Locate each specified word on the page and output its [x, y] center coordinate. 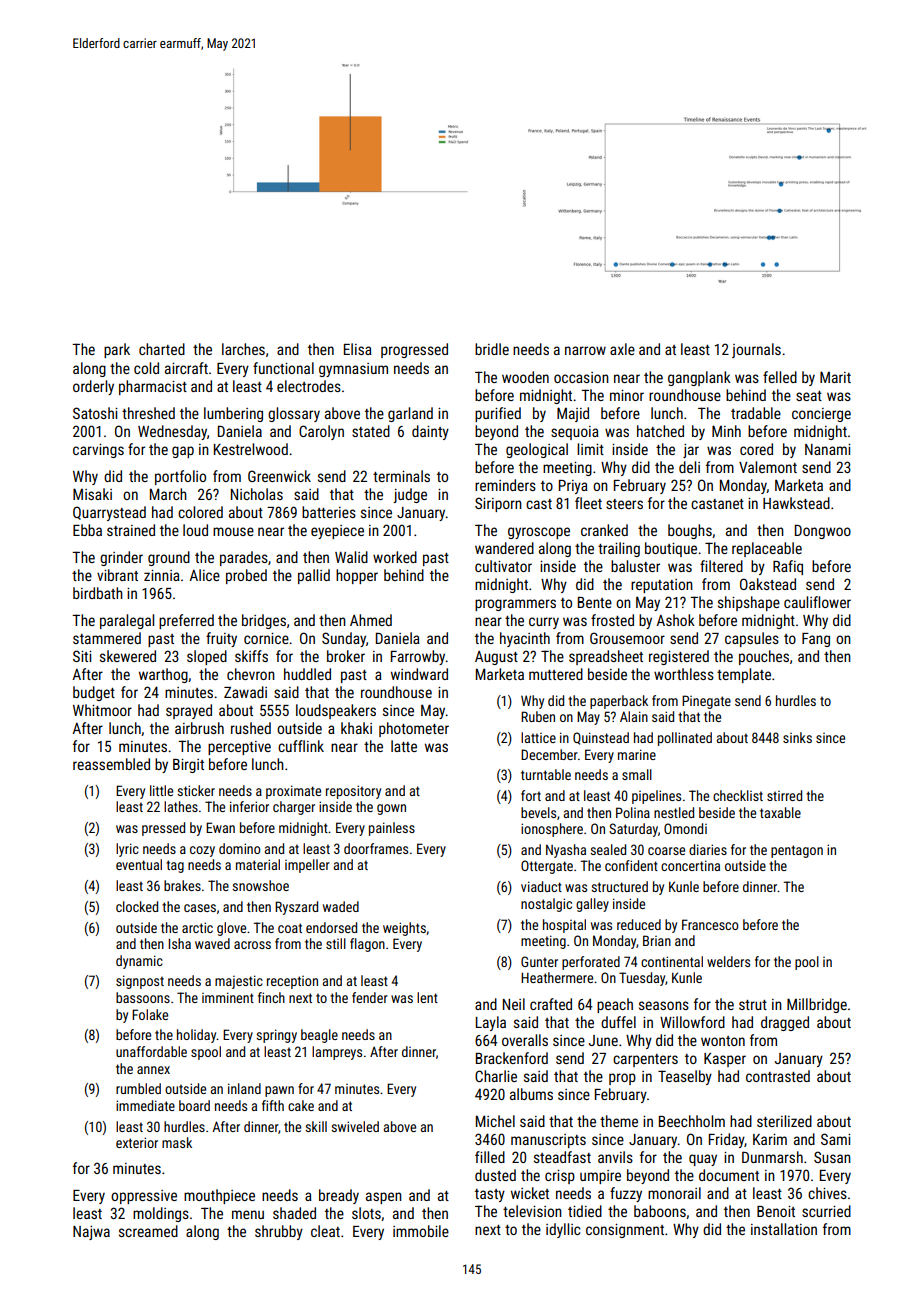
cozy [202, 851]
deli [689, 467]
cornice [266, 638]
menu [248, 1214]
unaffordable [151, 1051]
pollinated [685, 739]
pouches [764, 657]
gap [183, 452]
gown [391, 809]
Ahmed [371, 620]
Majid [573, 414]
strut [753, 1005]
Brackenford [512, 1058]
